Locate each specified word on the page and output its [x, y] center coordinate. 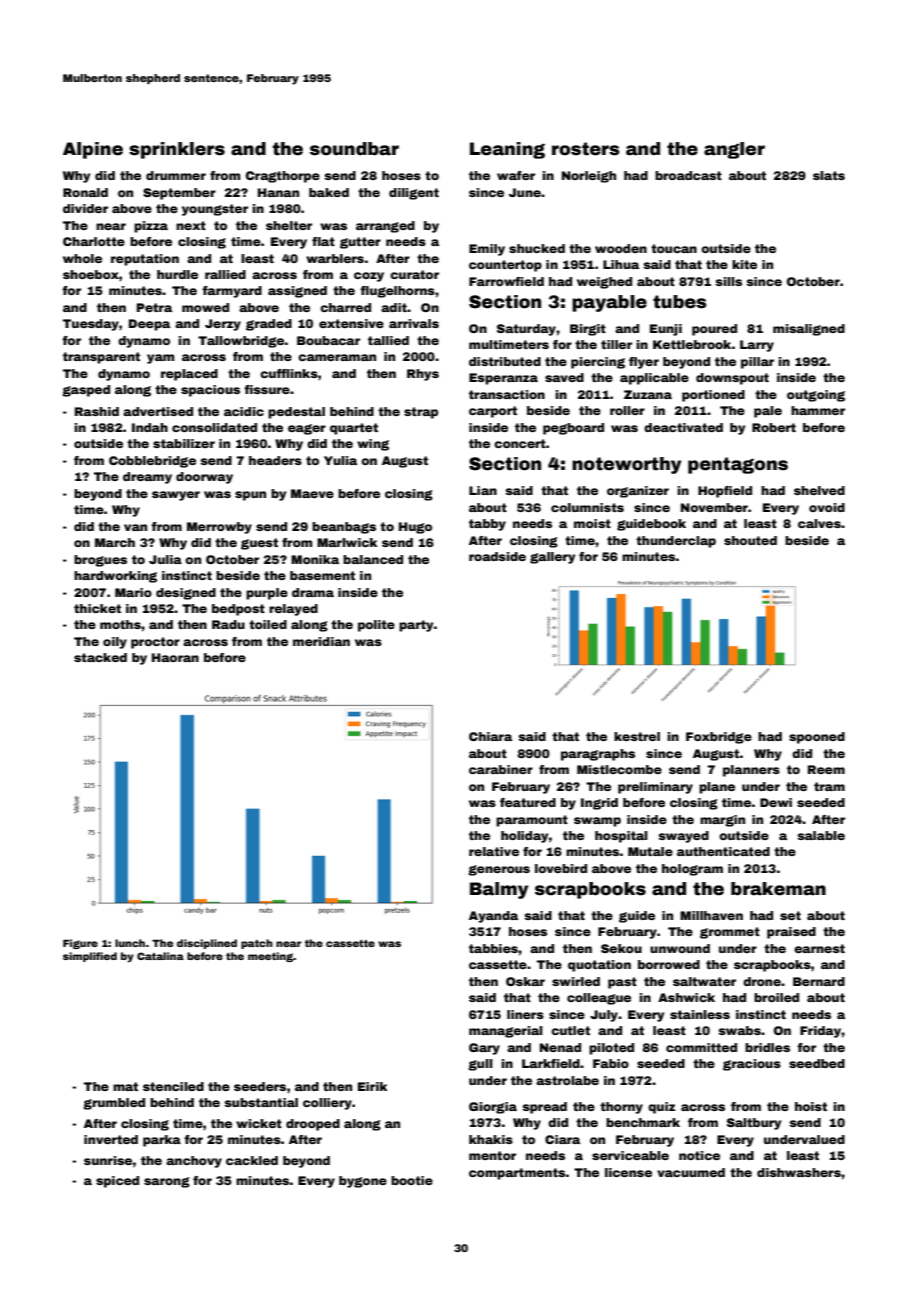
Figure [80, 944]
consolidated [214, 427]
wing [373, 445]
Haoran [175, 657]
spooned [817, 738]
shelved [819, 490]
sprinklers [177, 150]
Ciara [562, 1139]
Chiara [490, 736]
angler [734, 150]
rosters [585, 149]
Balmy [499, 890]
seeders [260, 1086]
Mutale [650, 851]
